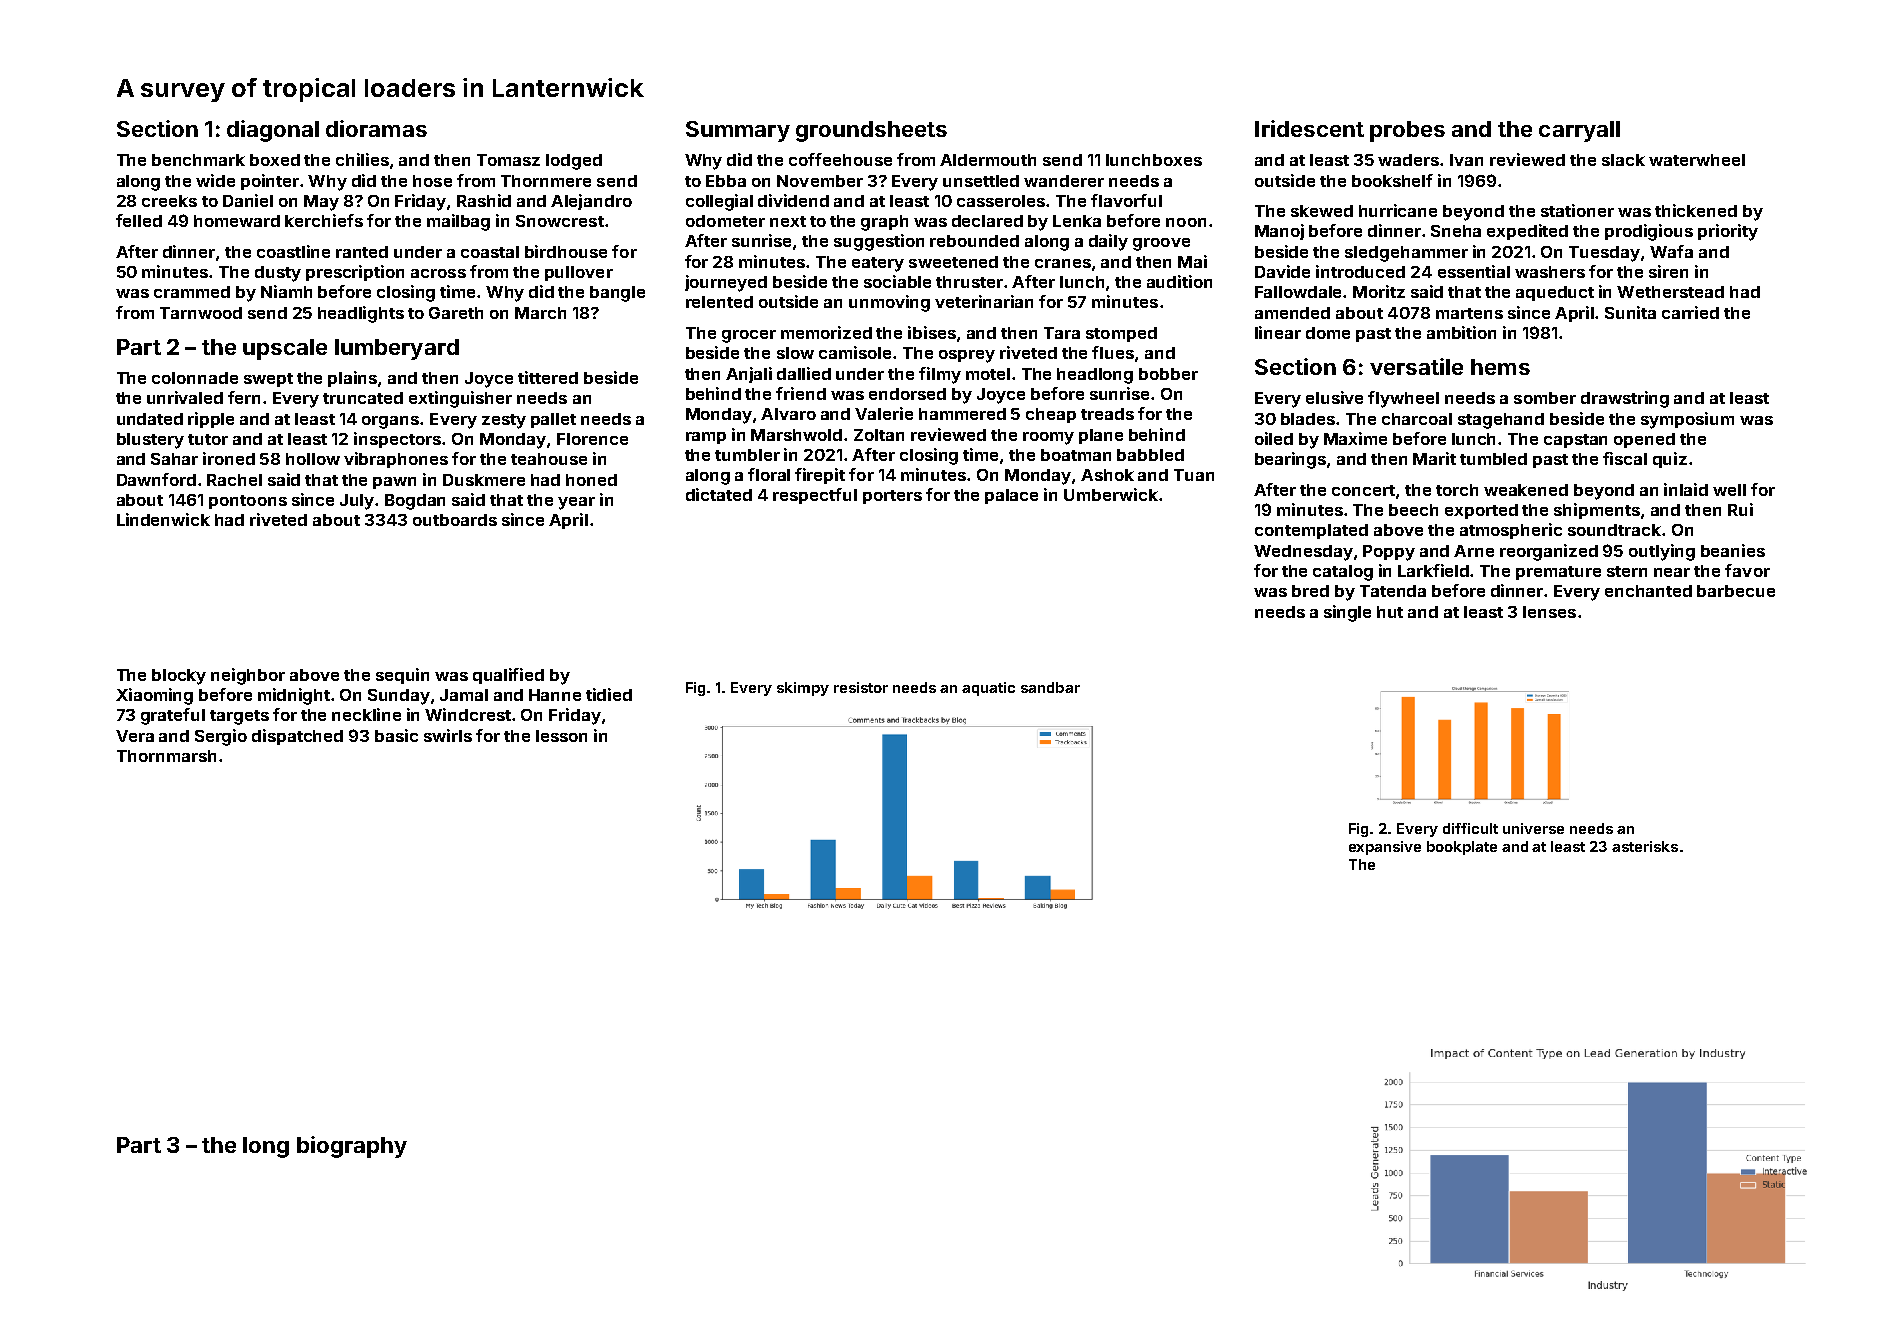 This page has width=1901, height=1344. Describe the element at coordinates (398, 440) in the page. I see `inspectors` at that location.
